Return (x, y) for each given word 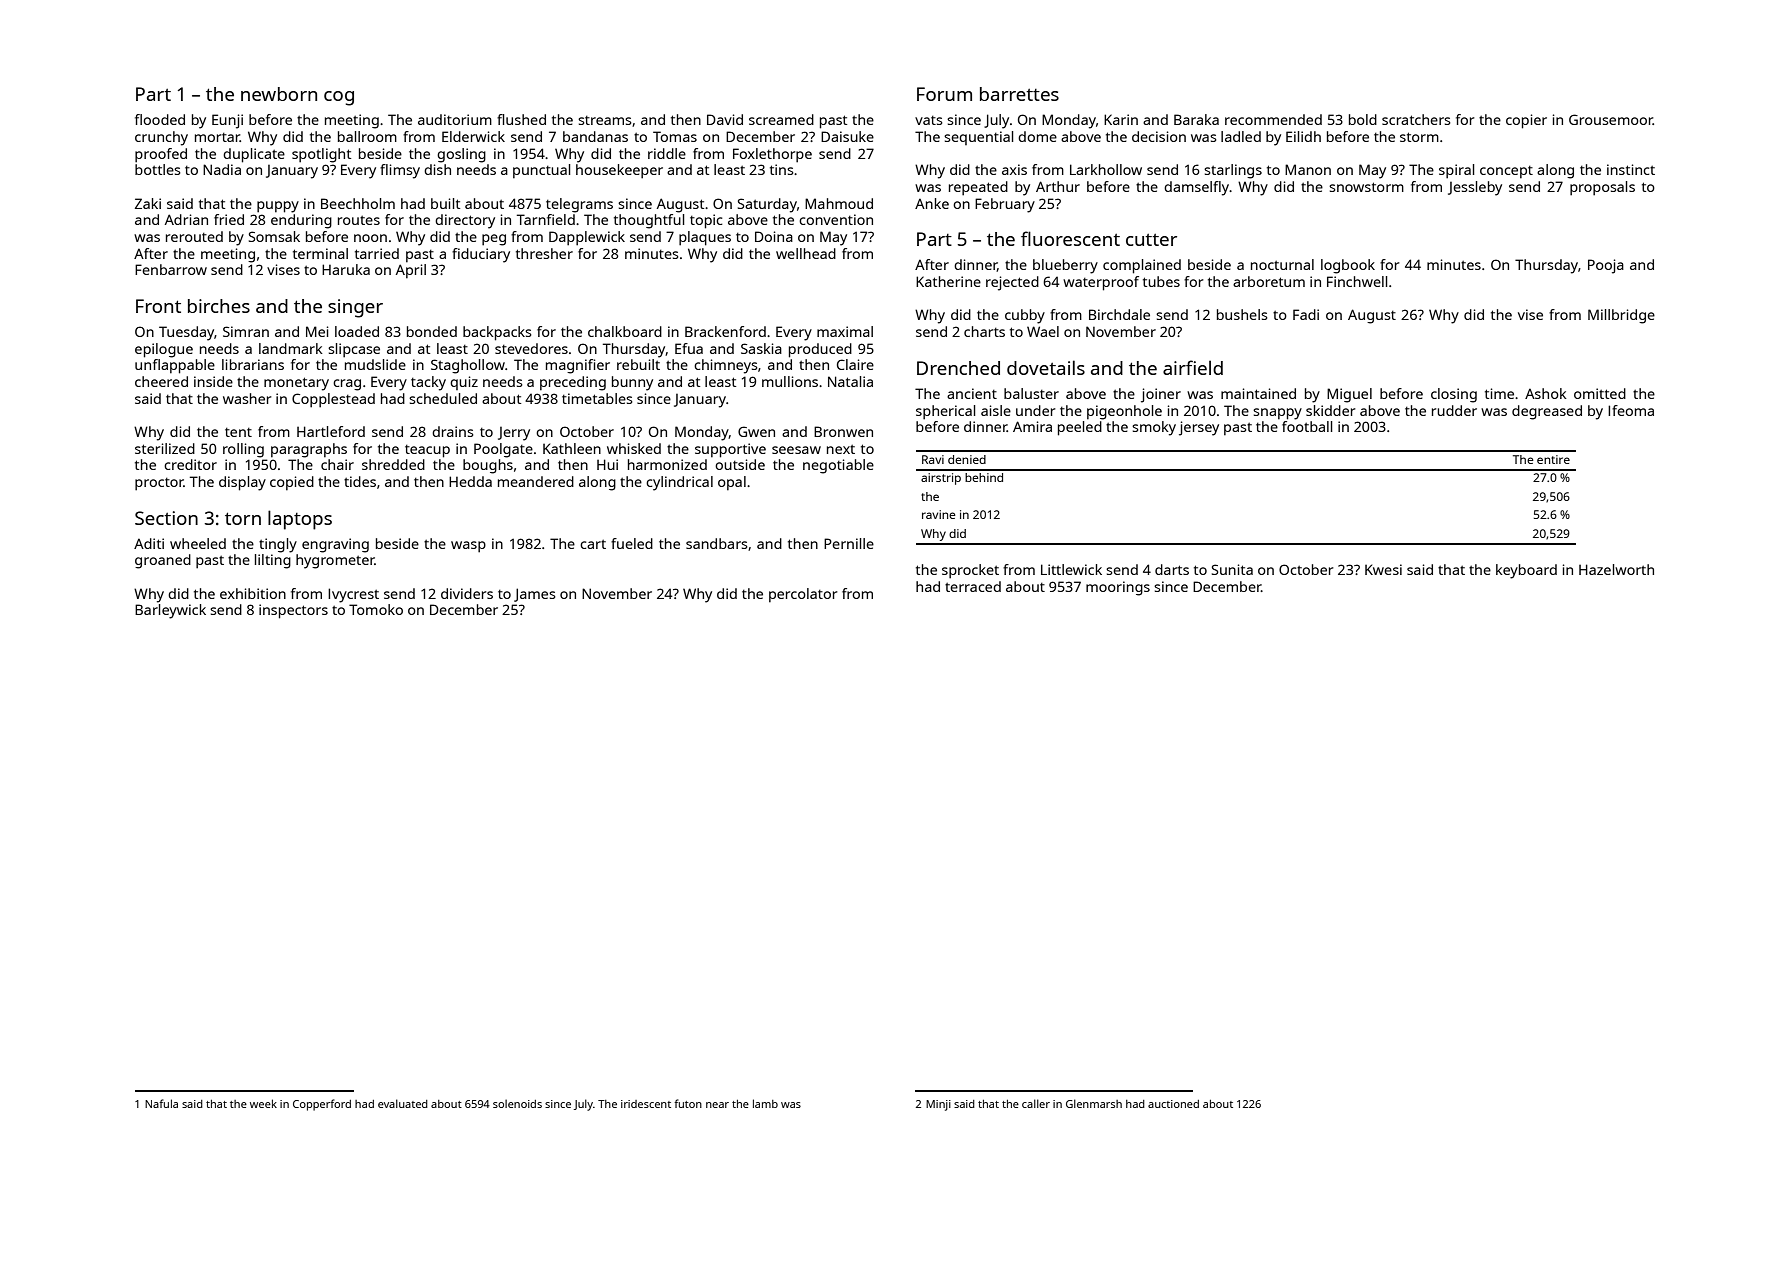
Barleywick (170, 611)
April (411, 271)
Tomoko (376, 609)
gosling (461, 155)
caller (1036, 1103)
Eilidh (1303, 136)
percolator (803, 595)
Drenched (958, 368)
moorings (1118, 588)
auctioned (1173, 1104)
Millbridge (1621, 316)
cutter (1151, 240)
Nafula (161, 1103)
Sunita (1232, 569)
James (535, 595)
